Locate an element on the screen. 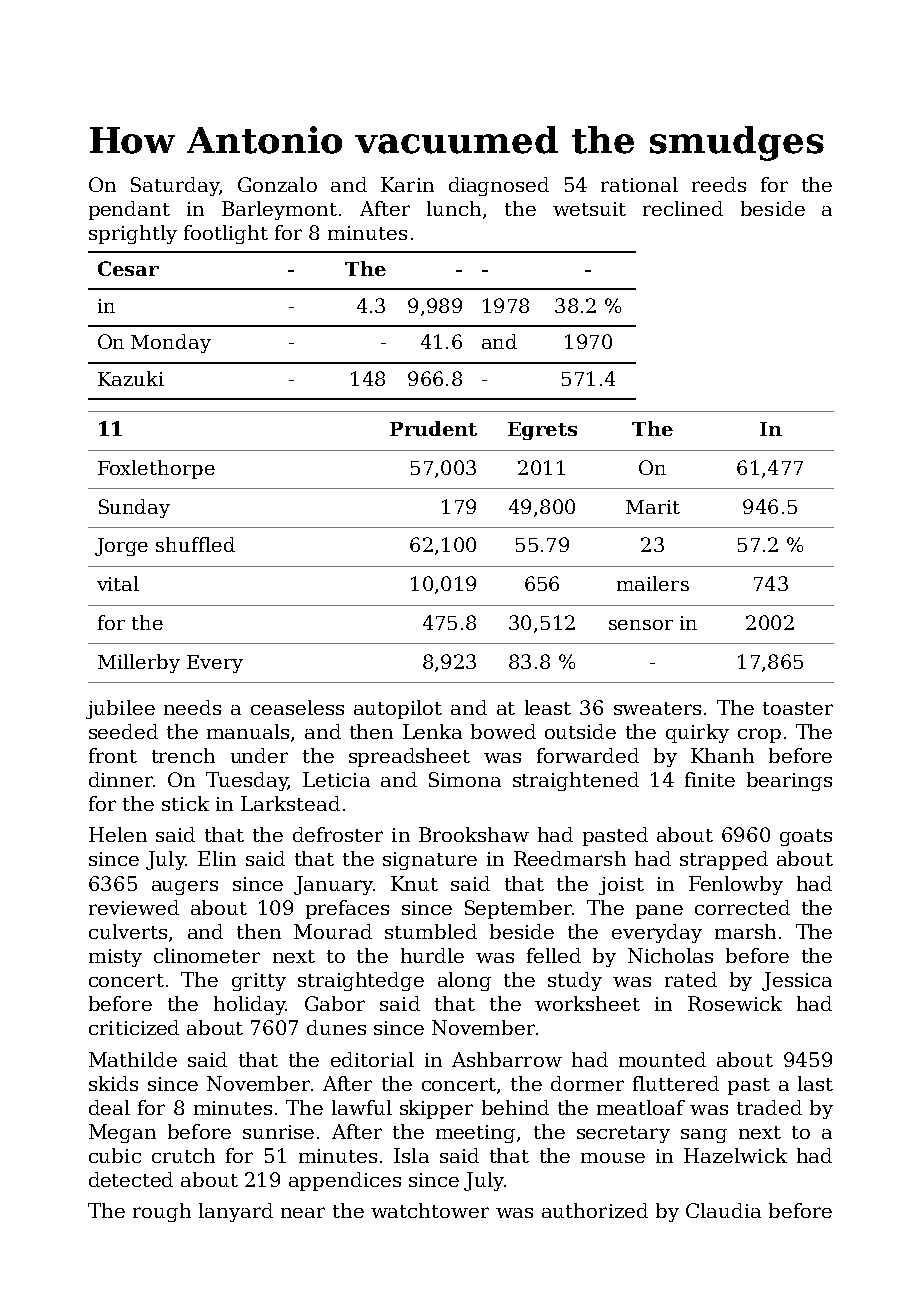  lunch is located at coordinates (454, 208).
